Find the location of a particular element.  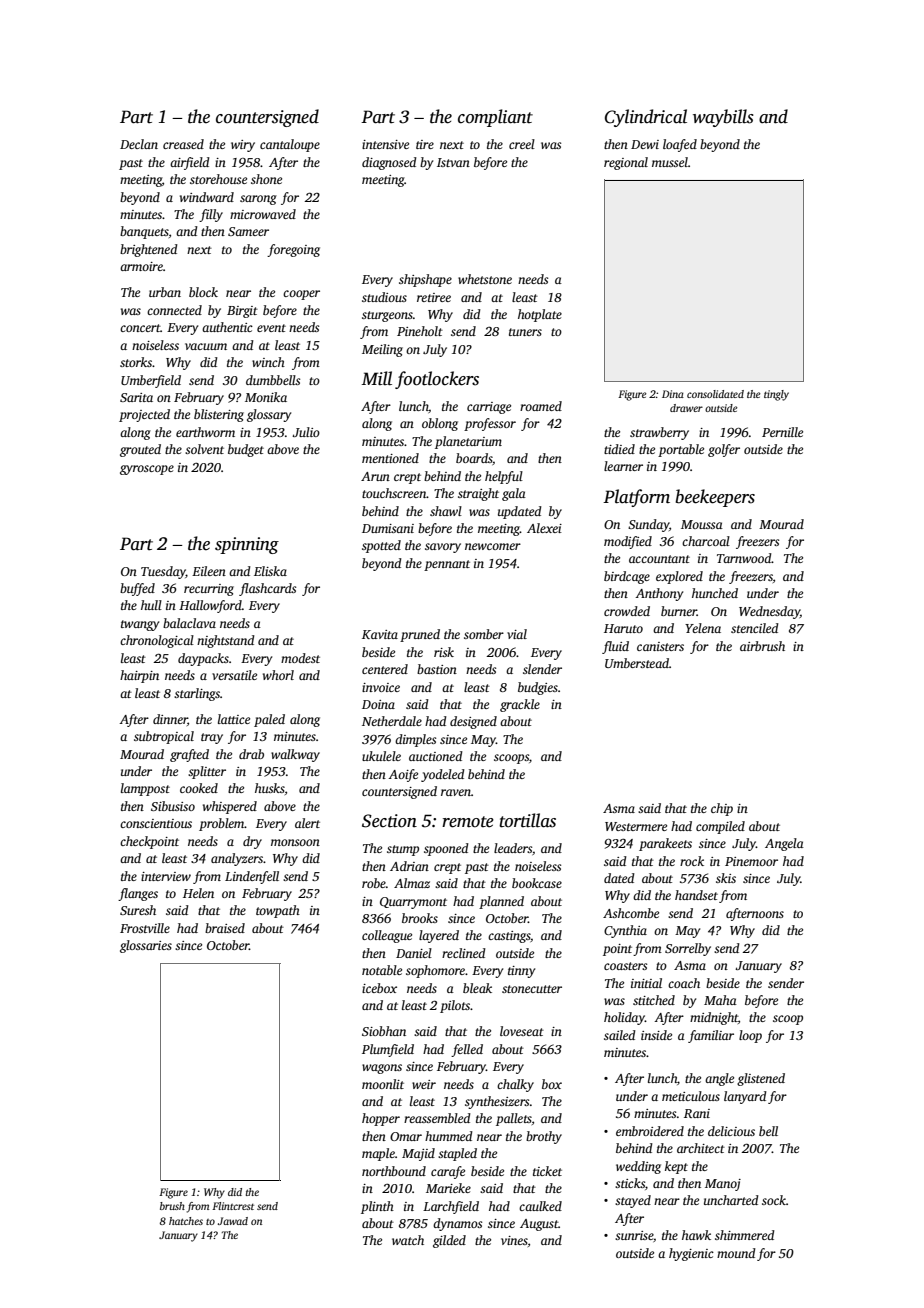

Jawad is located at coordinates (233, 1221).
